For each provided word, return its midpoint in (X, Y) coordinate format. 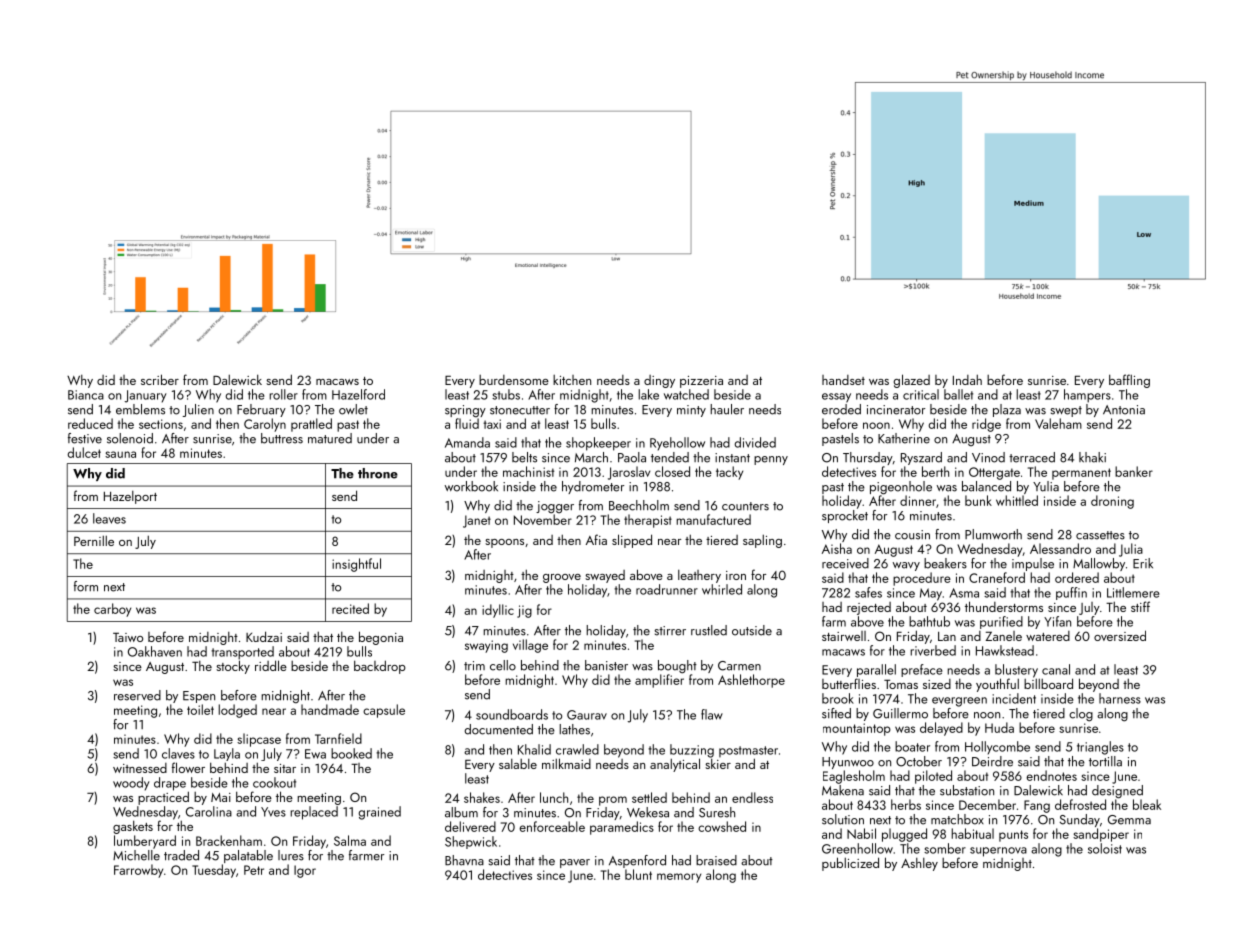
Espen (199, 697)
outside (752, 630)
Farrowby (138, 871)
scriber (160, 379)
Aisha (837, 548)
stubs (506, 394)
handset (843, 380)
